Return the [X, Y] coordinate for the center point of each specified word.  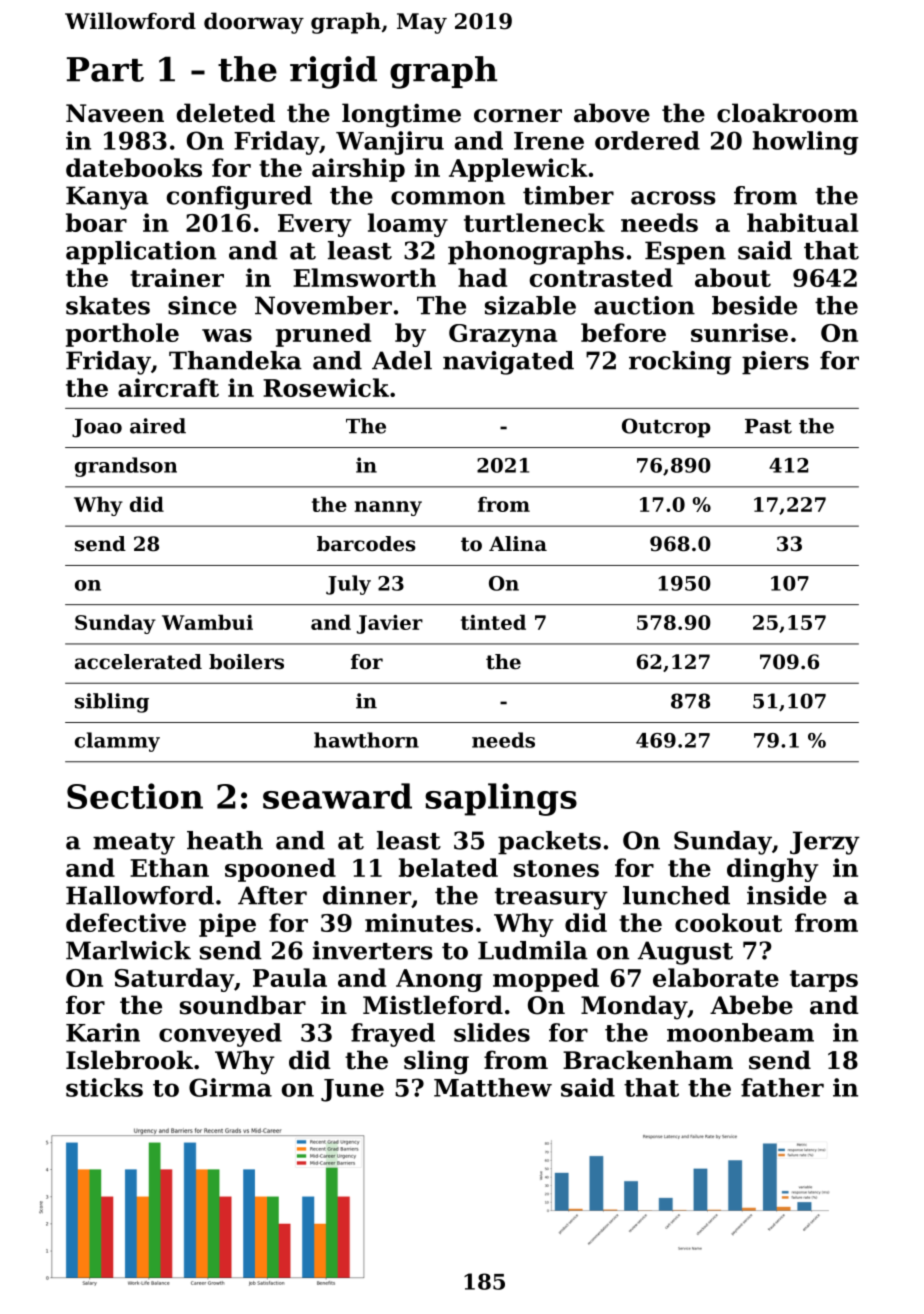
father [782, 1087]
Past [768, 426]
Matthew [493, 1087]
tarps [824, 981]
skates [108, 305]
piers [775, 363]
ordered [647, 140]
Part [105, 69]
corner [518, 116]
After [272, 895]
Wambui [207, 622]
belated [448, 867]
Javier [390, 624]
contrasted [601, 277]
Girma [230, 1087]
